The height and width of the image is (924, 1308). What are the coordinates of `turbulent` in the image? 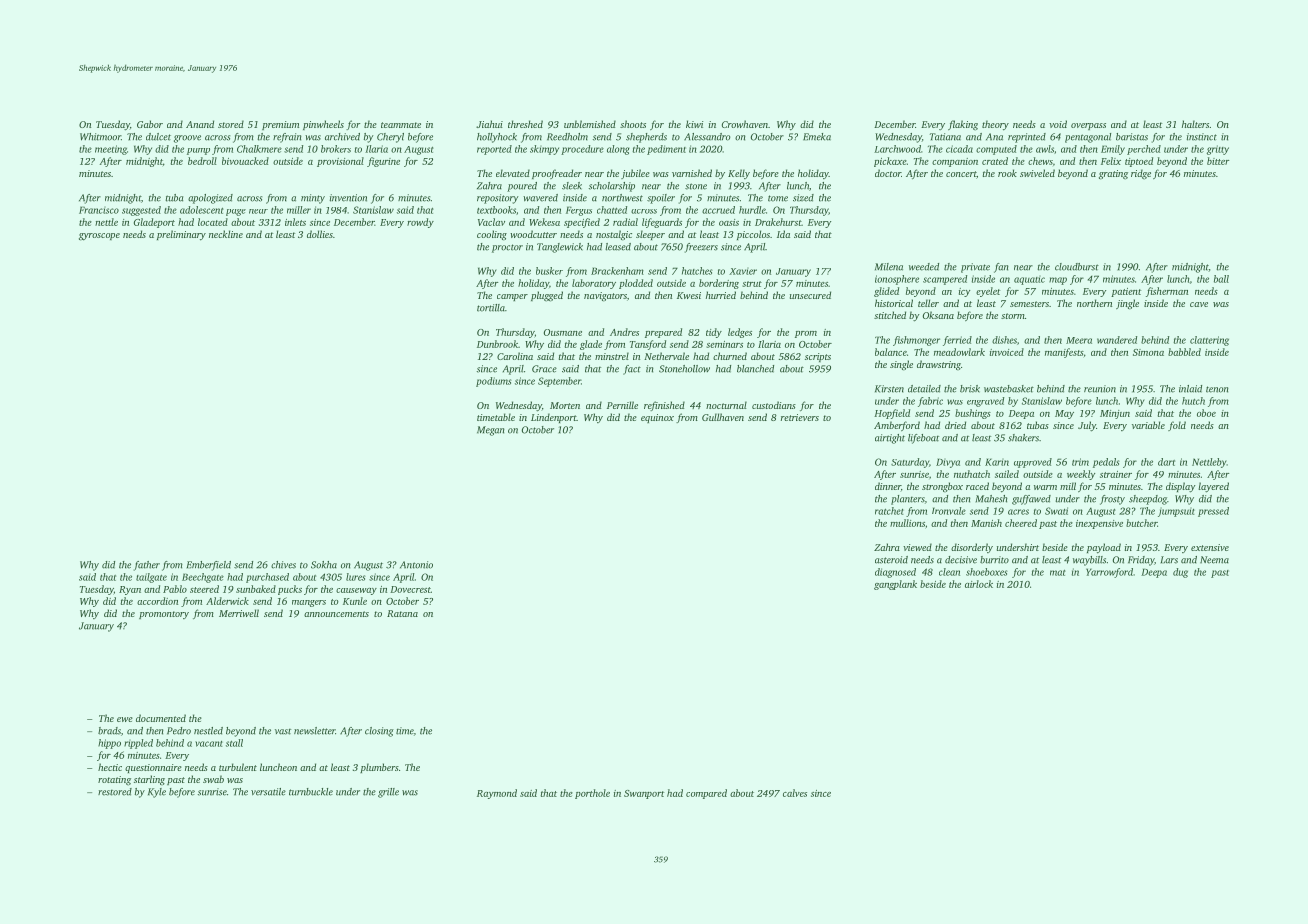 It's located at (238, 767).
